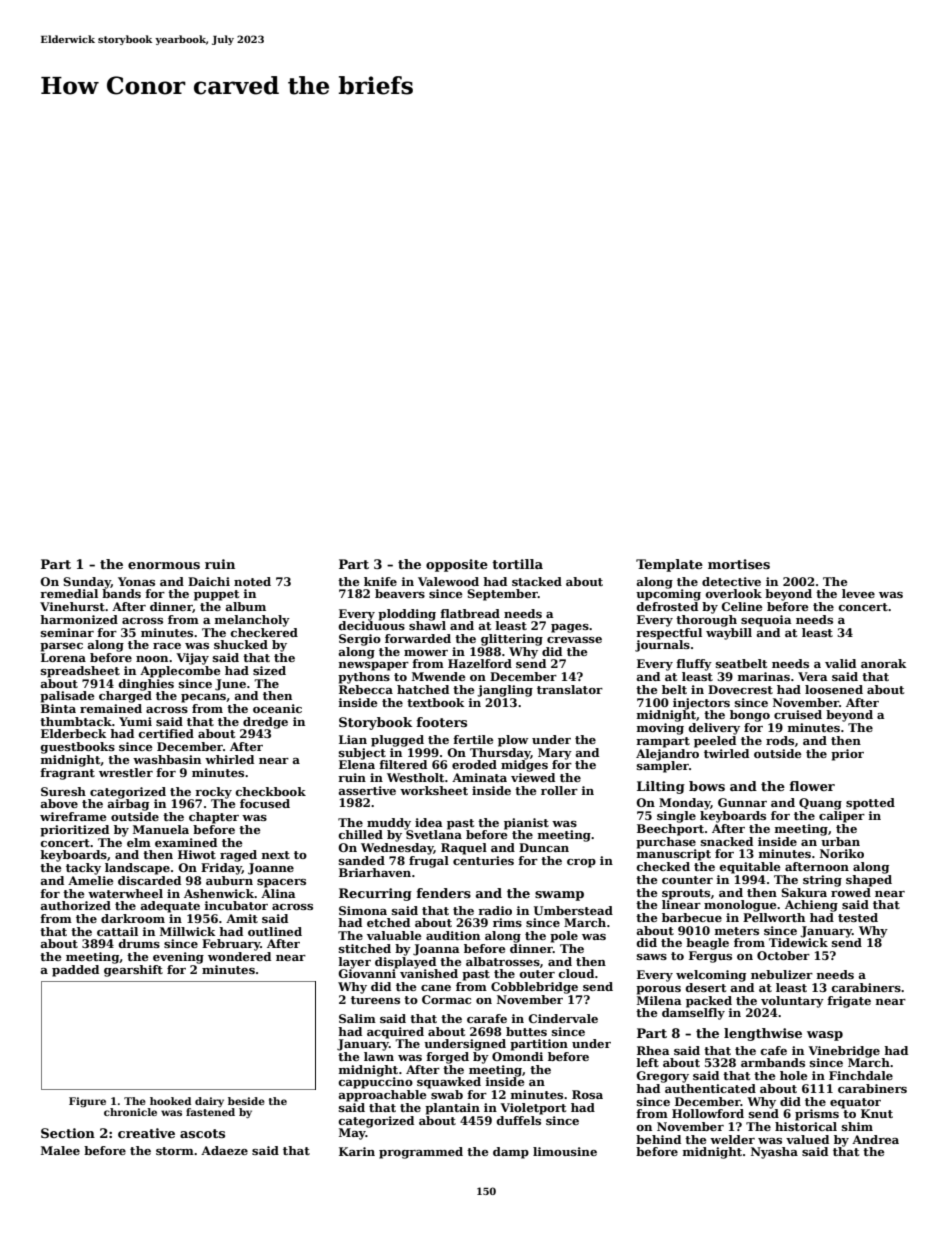  What do you see at coordinates (774, 1153) in the screenshot?
I see `Nyasha` at bounding box center [774, 1153].
